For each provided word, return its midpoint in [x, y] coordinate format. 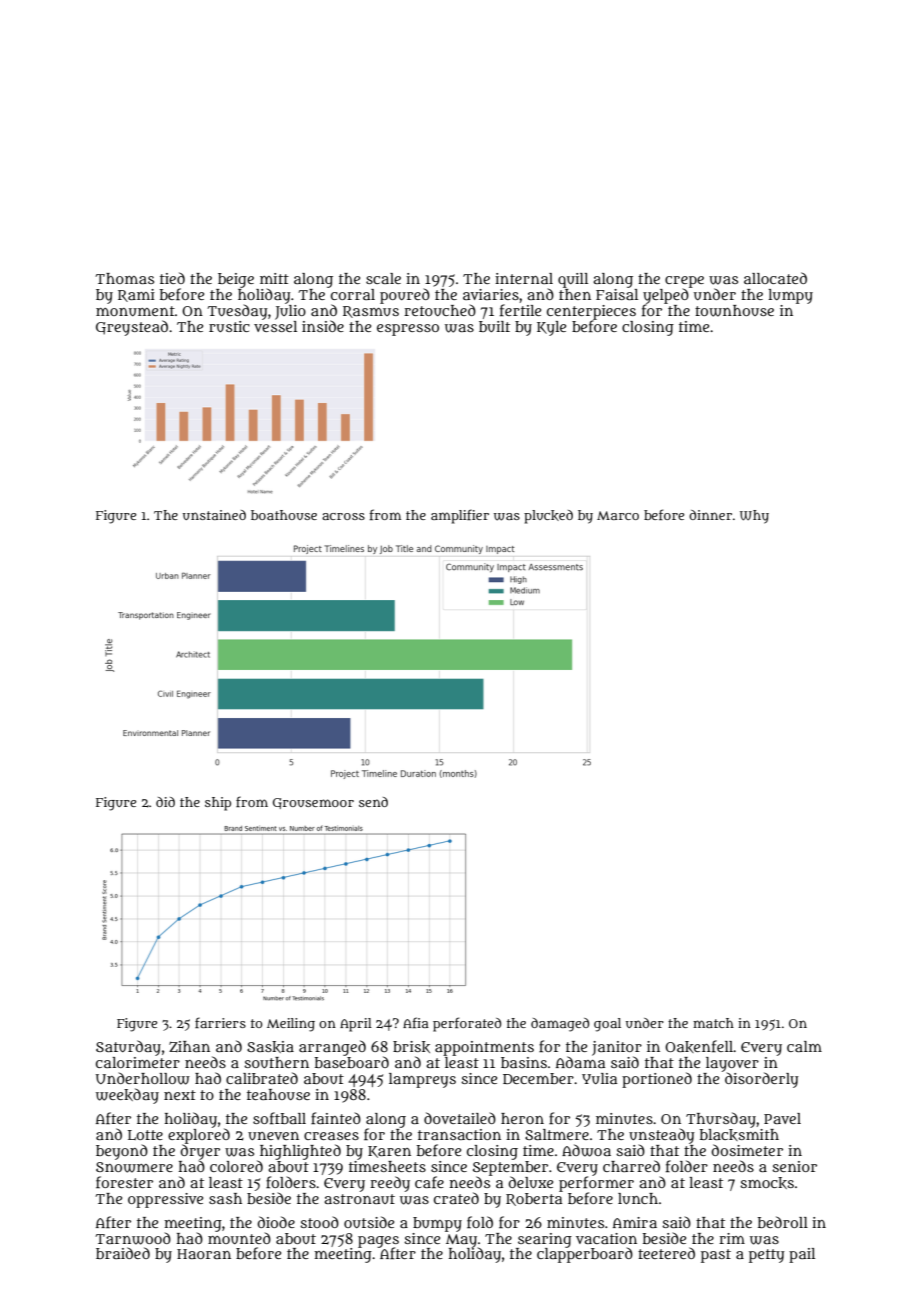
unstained [214, 515]
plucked [548, 517]
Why [754, 517]
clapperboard [585, 1255]
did [165, 802]
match [713, 1023]
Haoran [204, 1254]
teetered [666, 1253]
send [373, 802]
